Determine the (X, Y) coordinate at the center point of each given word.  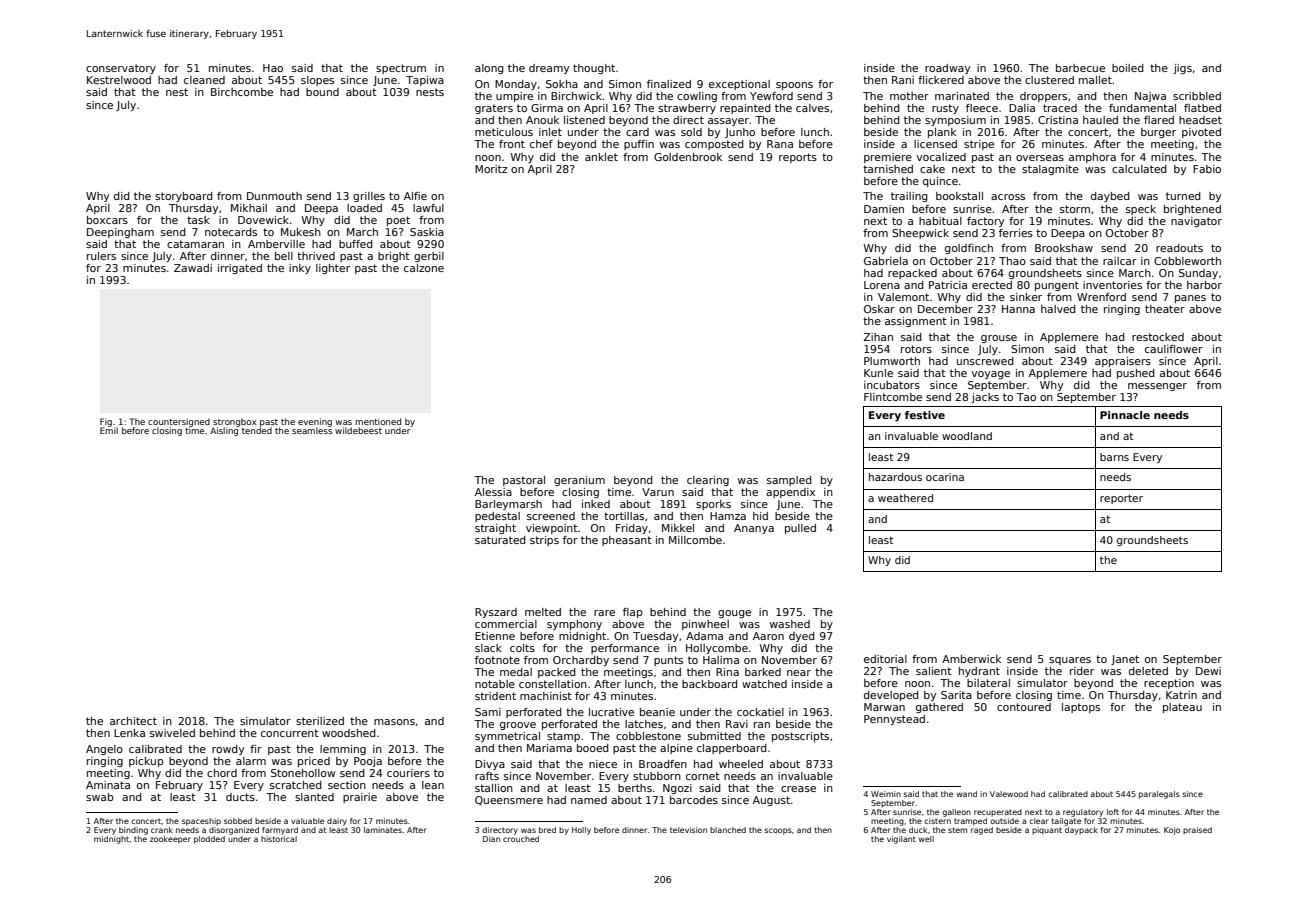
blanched (728, 830)
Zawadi (193, 268)
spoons (794, 86)
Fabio (1207, 169)
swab (100, 797)
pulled (800, 529)
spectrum (401, 69)
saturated (500, 540)
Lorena (882, 285)
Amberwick (971, 659)
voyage (991, 375)
